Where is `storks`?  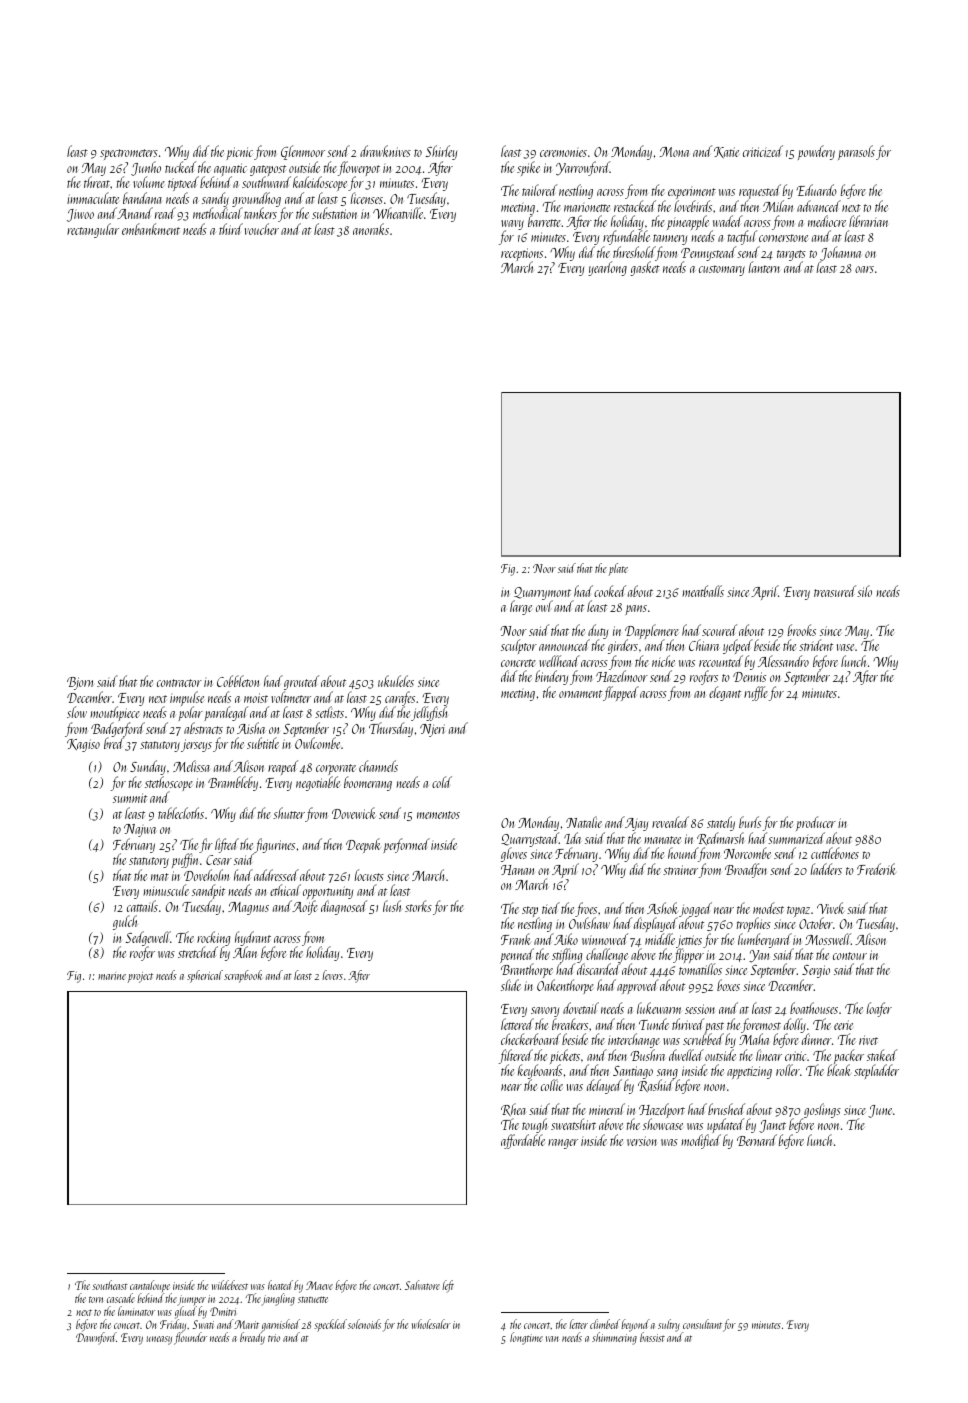
storks is located at coordinates (418, 906).
